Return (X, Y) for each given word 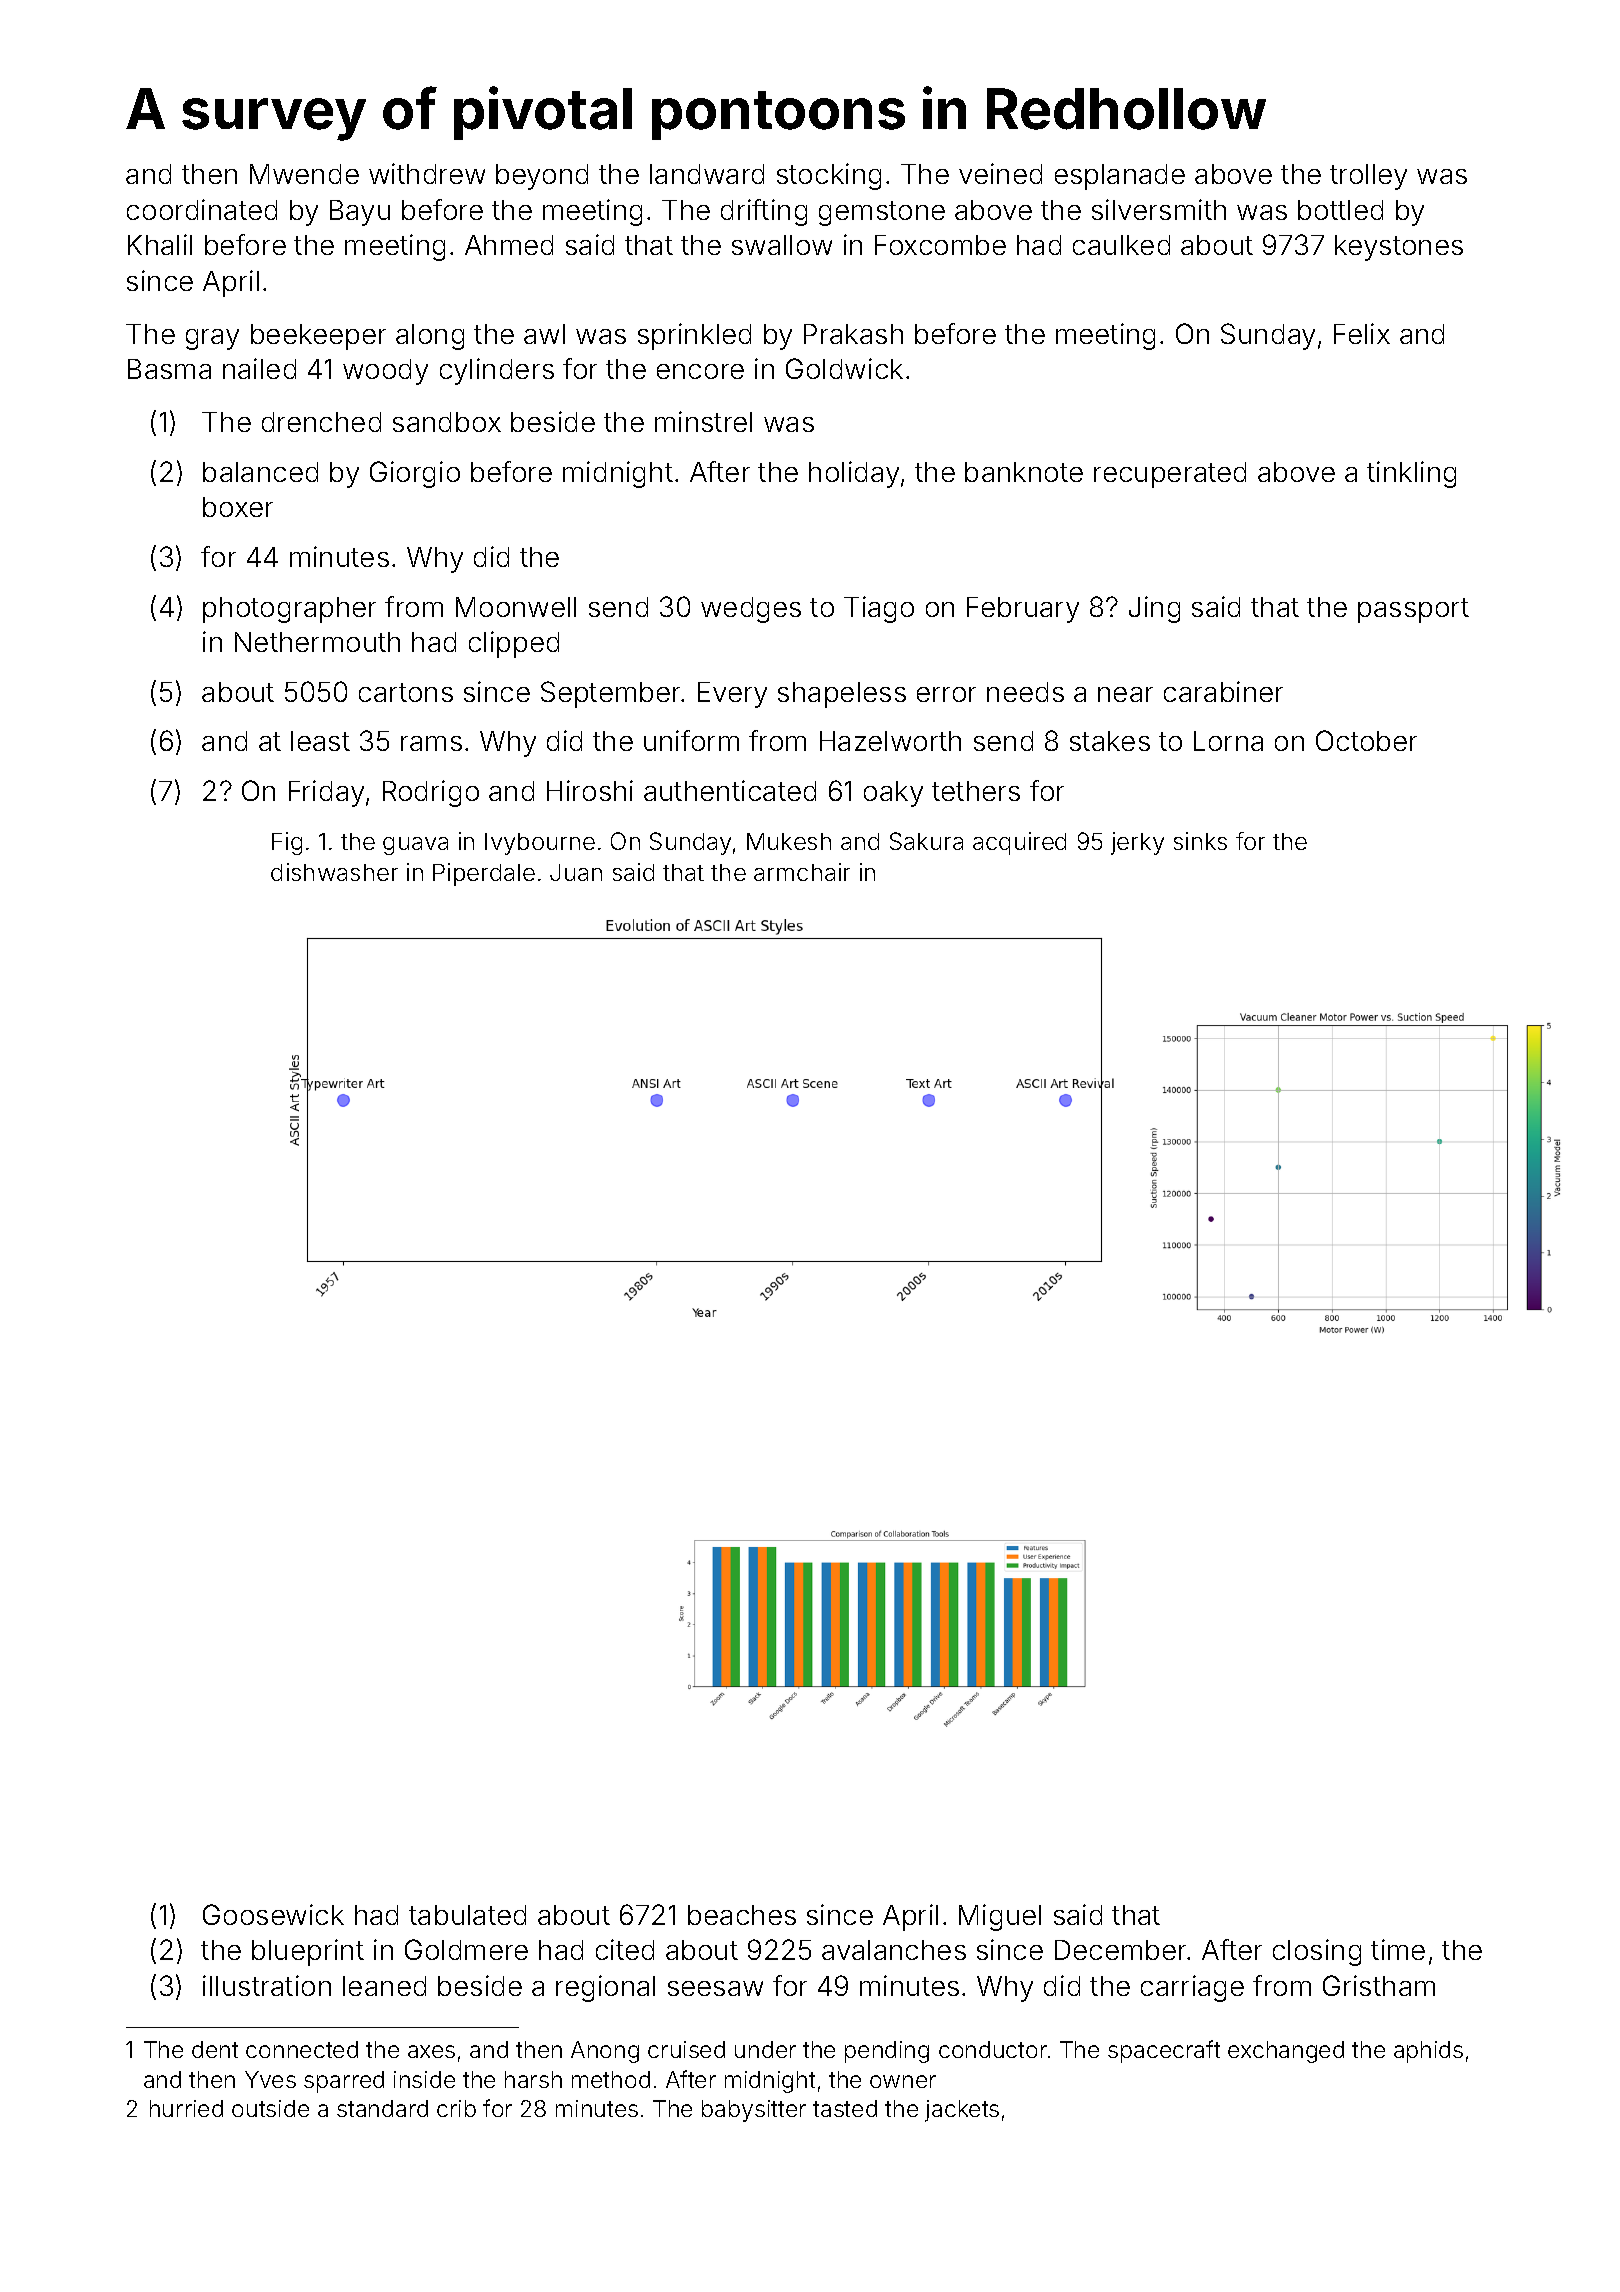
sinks (1200, 841)
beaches (742, 1915)
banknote (1024, 472)
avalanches (894, 1950)
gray (212, 339)
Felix (1362, 333)
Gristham (1379, 1985)
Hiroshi (590, 790)
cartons (406, 692)
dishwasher (334, 872)
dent (215, 2049)
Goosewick (273, 1914)
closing (1317, 1952)
